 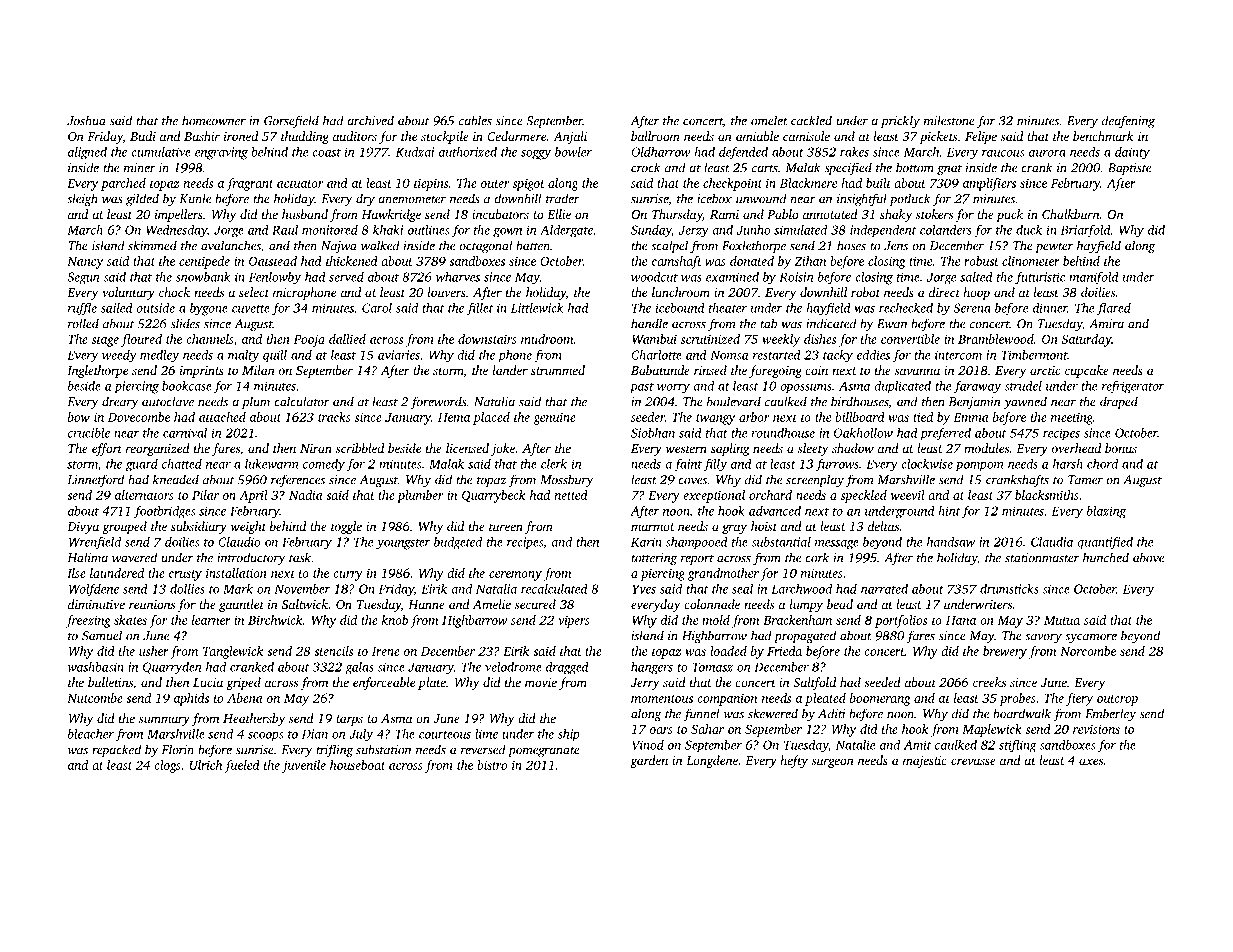 I want to click on clogs, so click(x=167, y=766).
